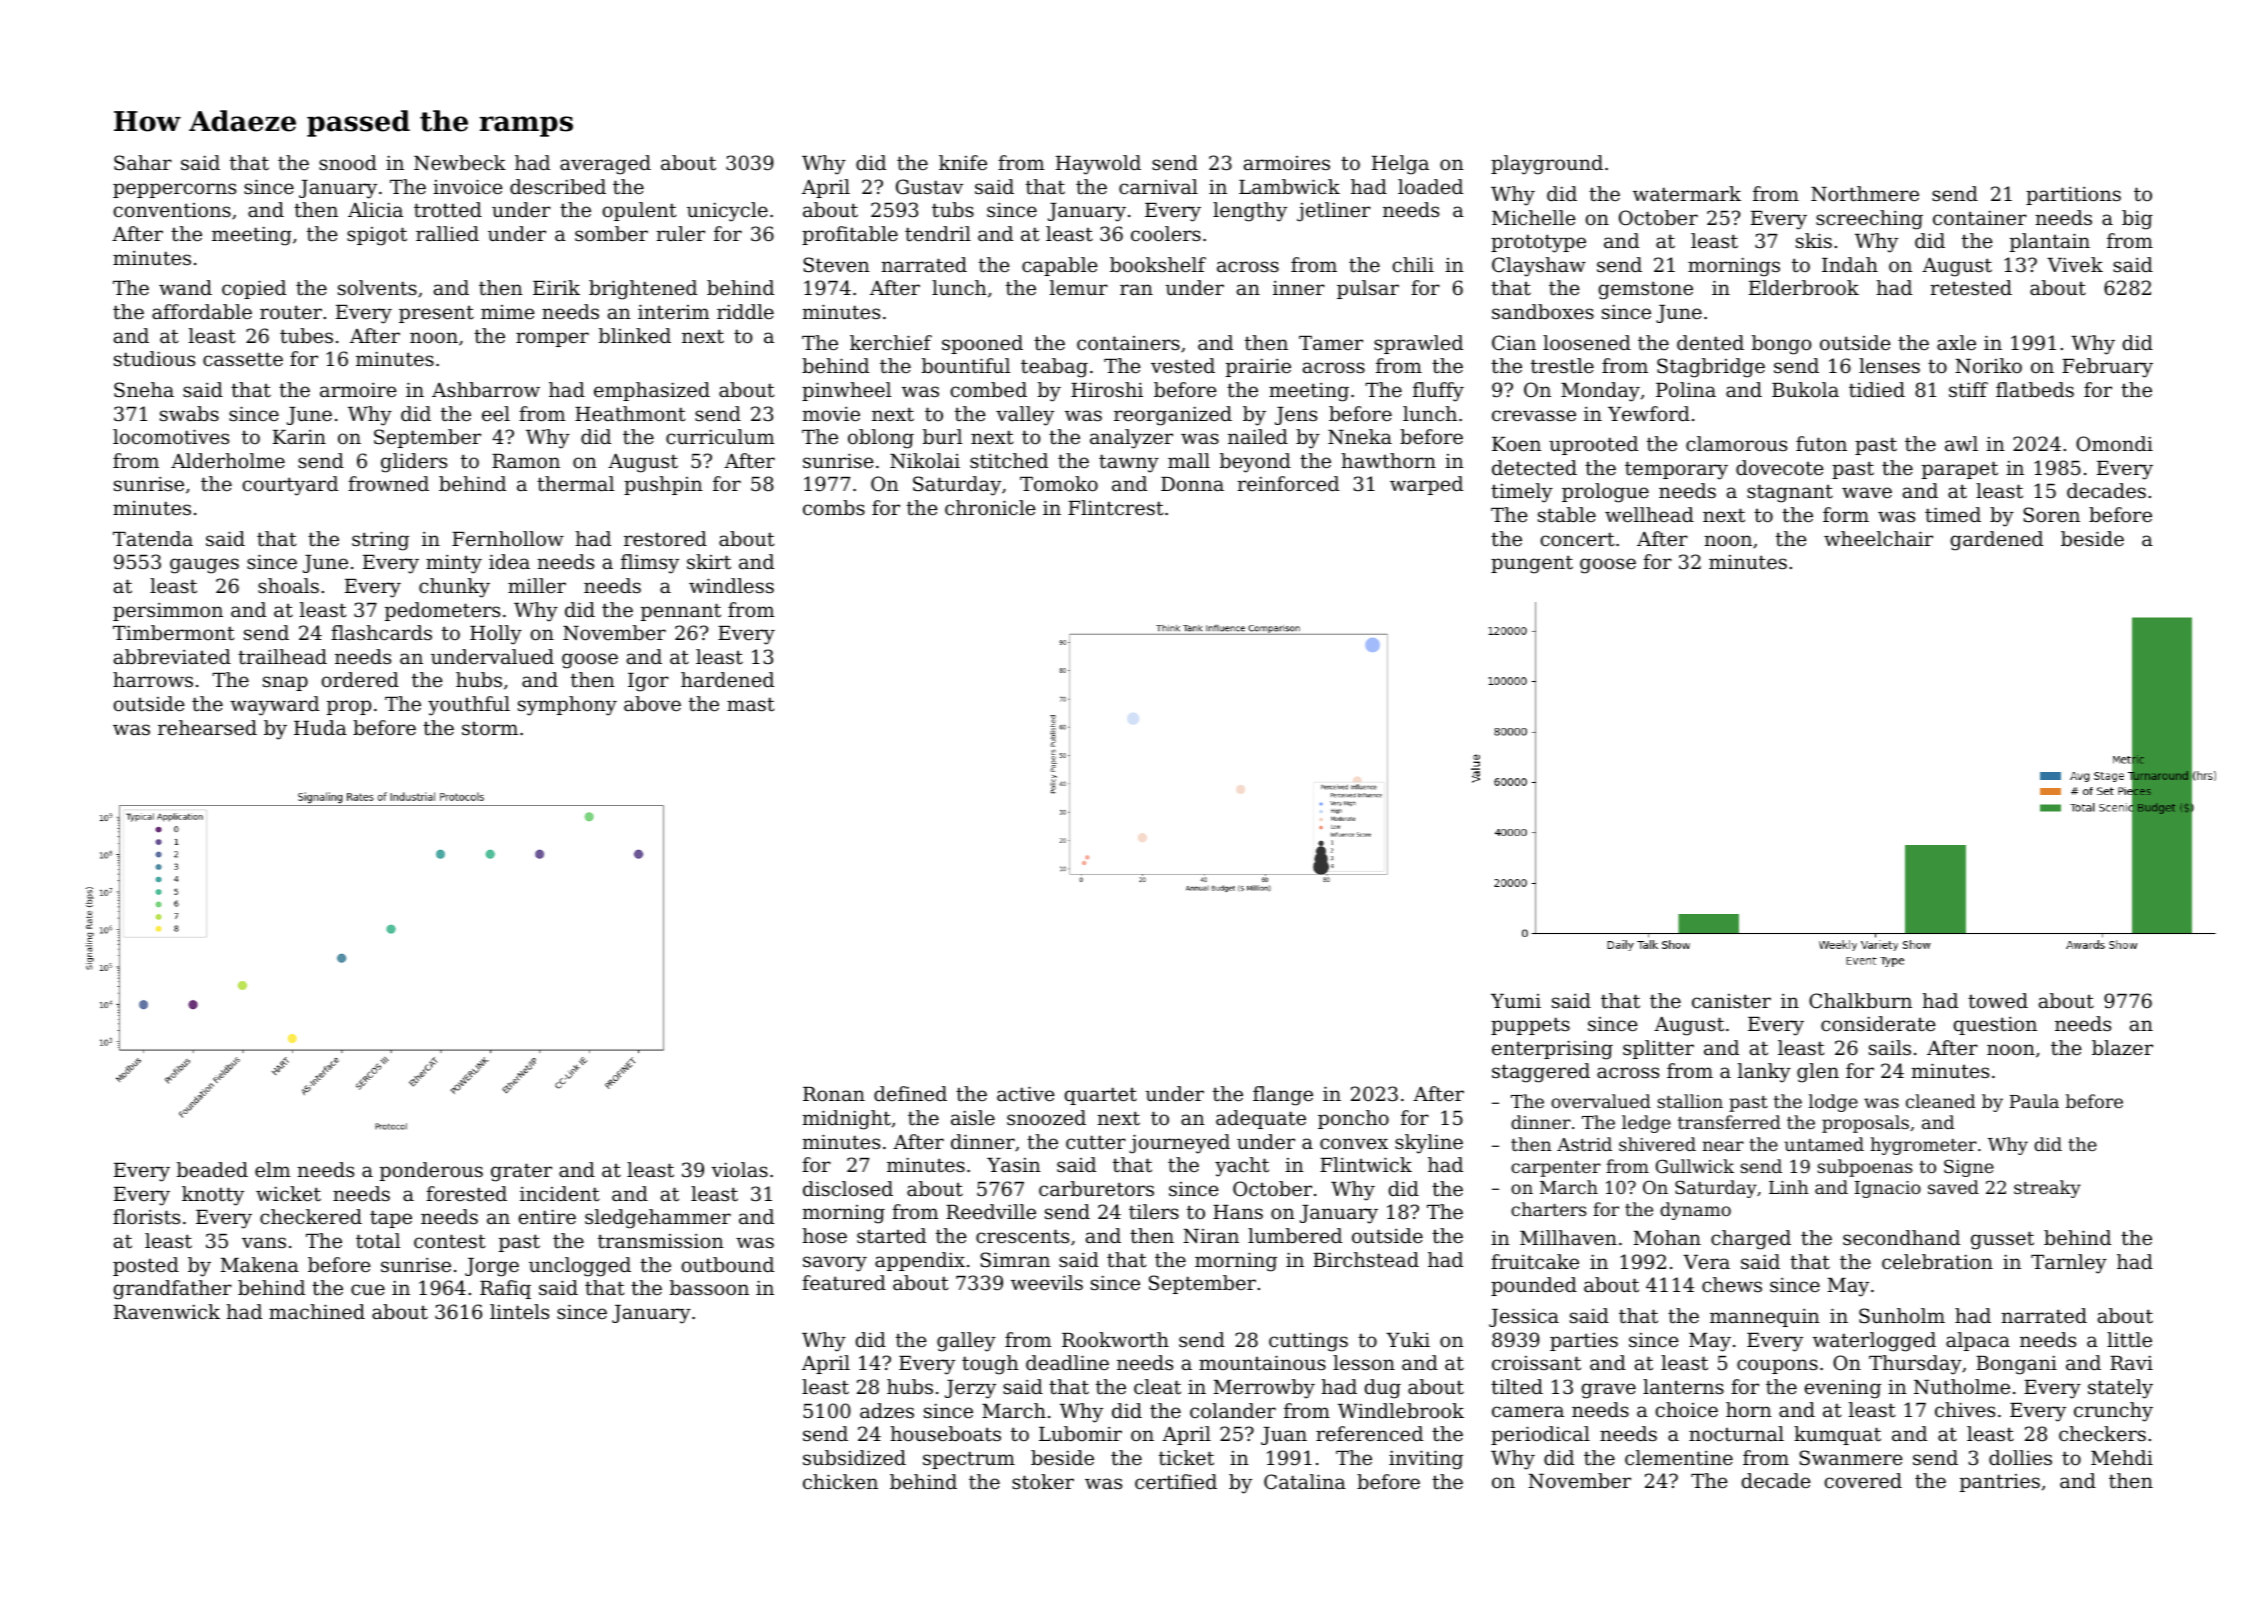 The height and width of the screenshot is (1603, 2266). Describe the element at coordinates (1547, 165) in the screenshot. I see `playground` at that location.
